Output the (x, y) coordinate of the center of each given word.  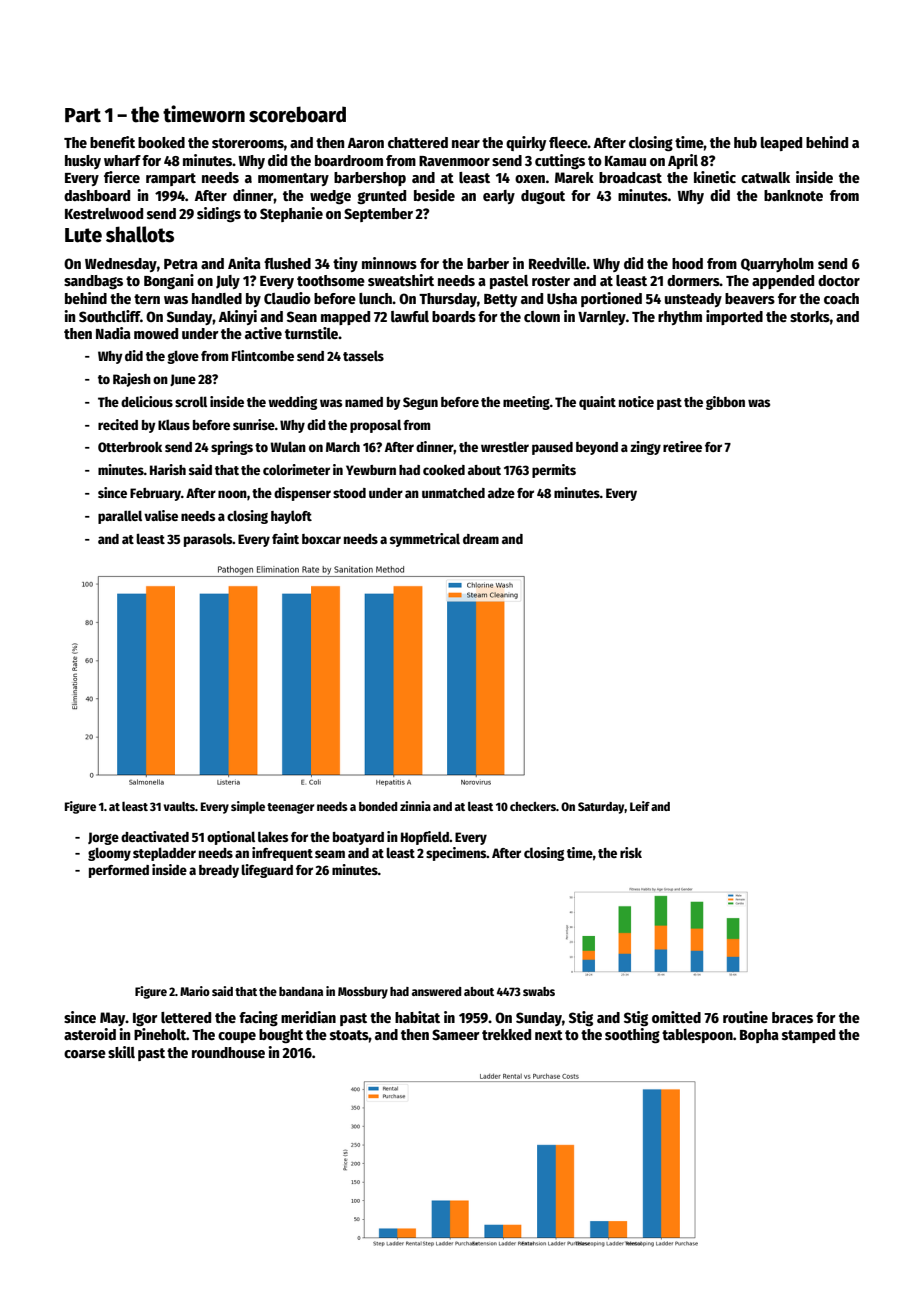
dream (481, 539)
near (466, 144)
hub (745, 142)
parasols (208, 540)
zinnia (415, 806)
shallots (140, 234)
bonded (378, 806)
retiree (682, 446)
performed (119, 871)
